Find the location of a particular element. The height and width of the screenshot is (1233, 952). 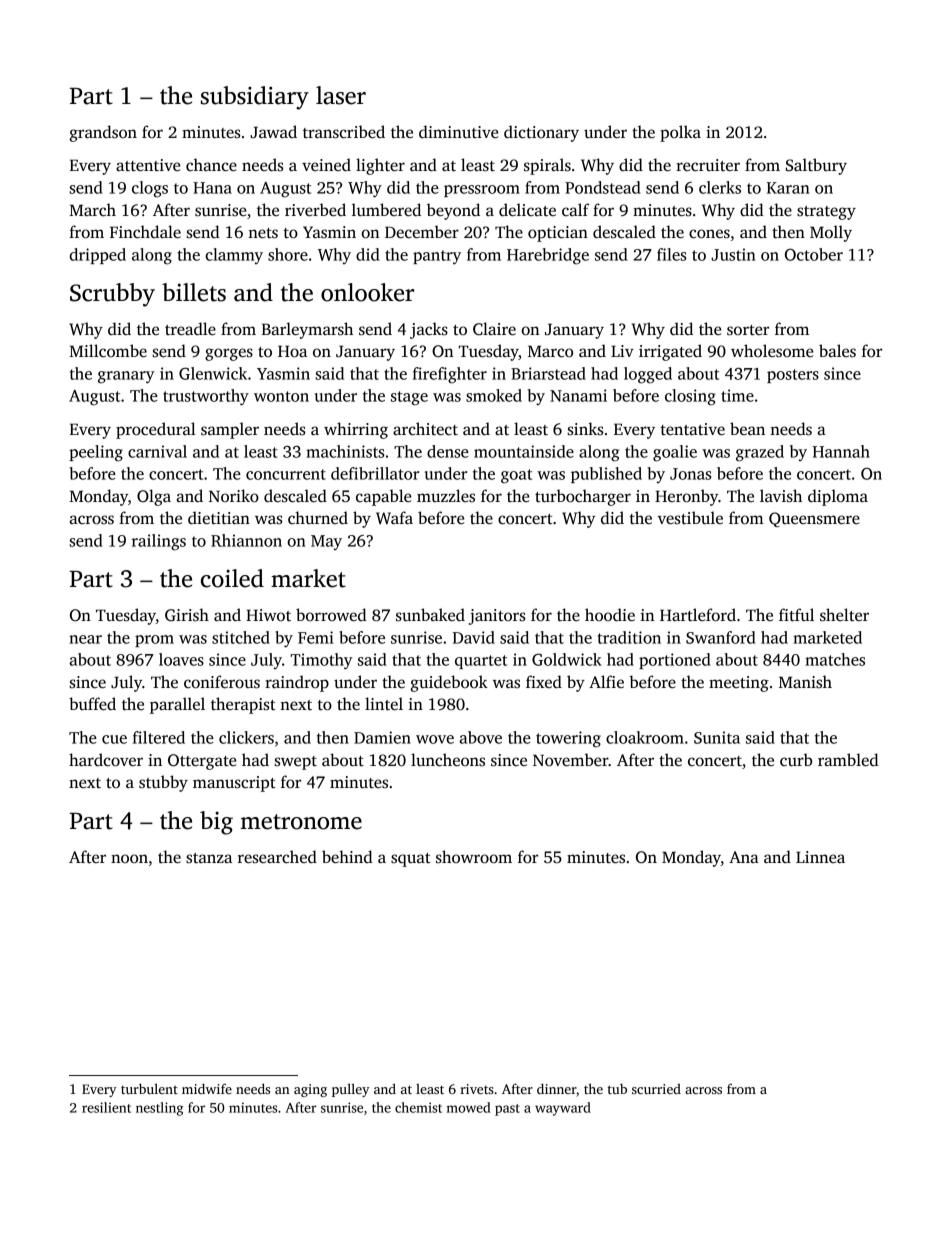

Wafa is located at coordinates (394, 517).
